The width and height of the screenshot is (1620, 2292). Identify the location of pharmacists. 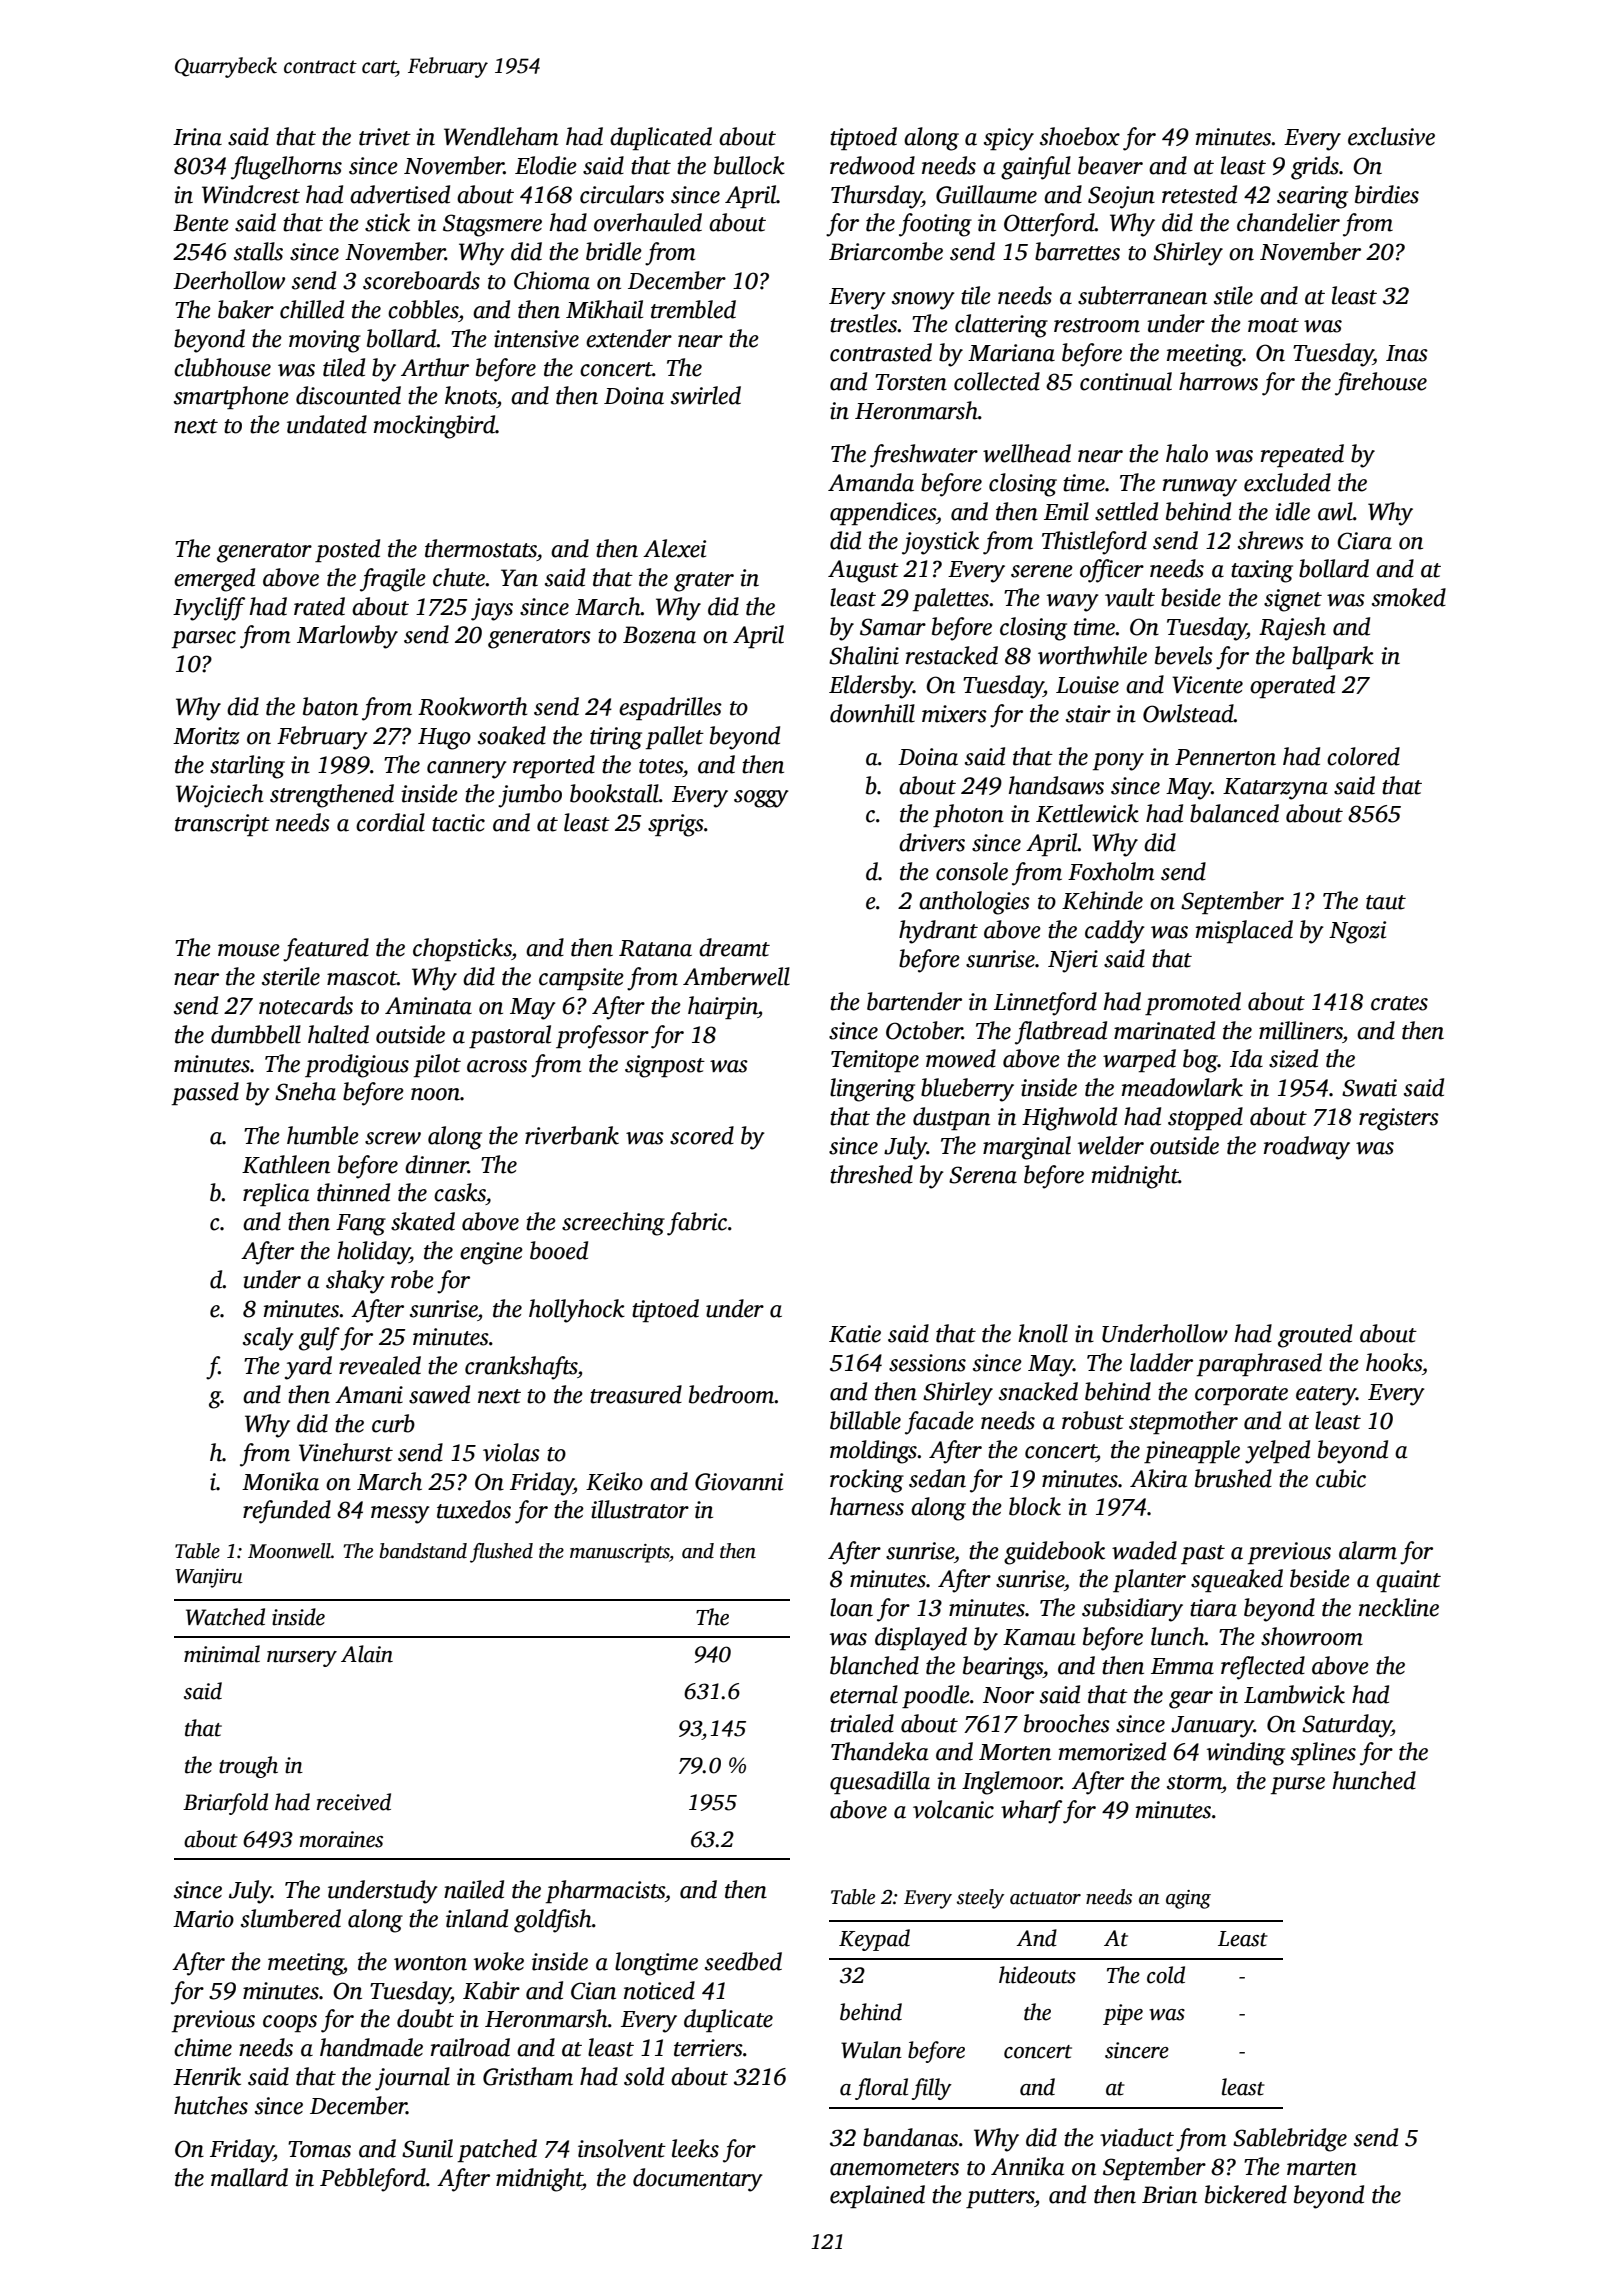
(605, 1891).
